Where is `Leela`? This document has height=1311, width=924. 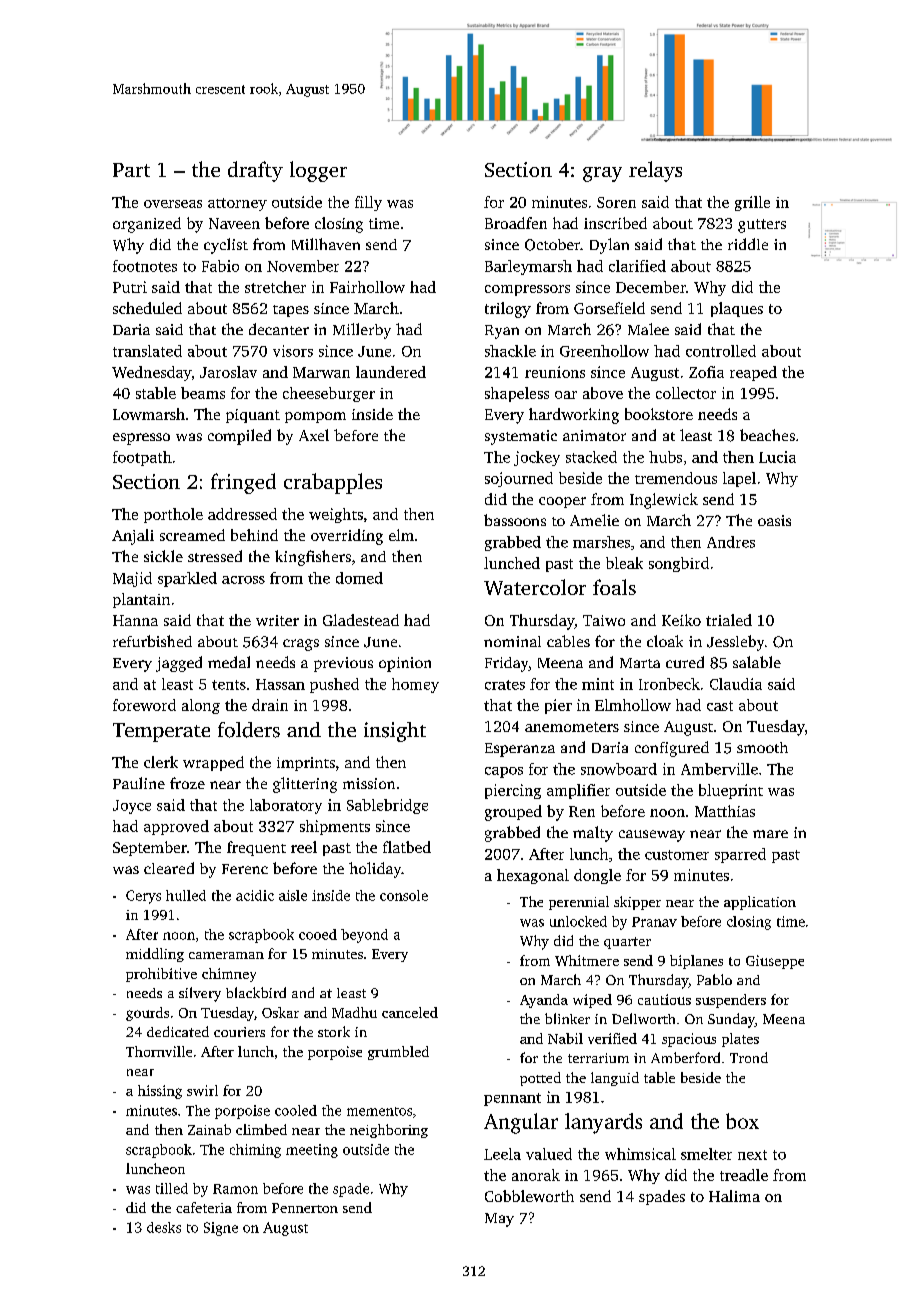
Leela is located at coordinates (502, 1154).
